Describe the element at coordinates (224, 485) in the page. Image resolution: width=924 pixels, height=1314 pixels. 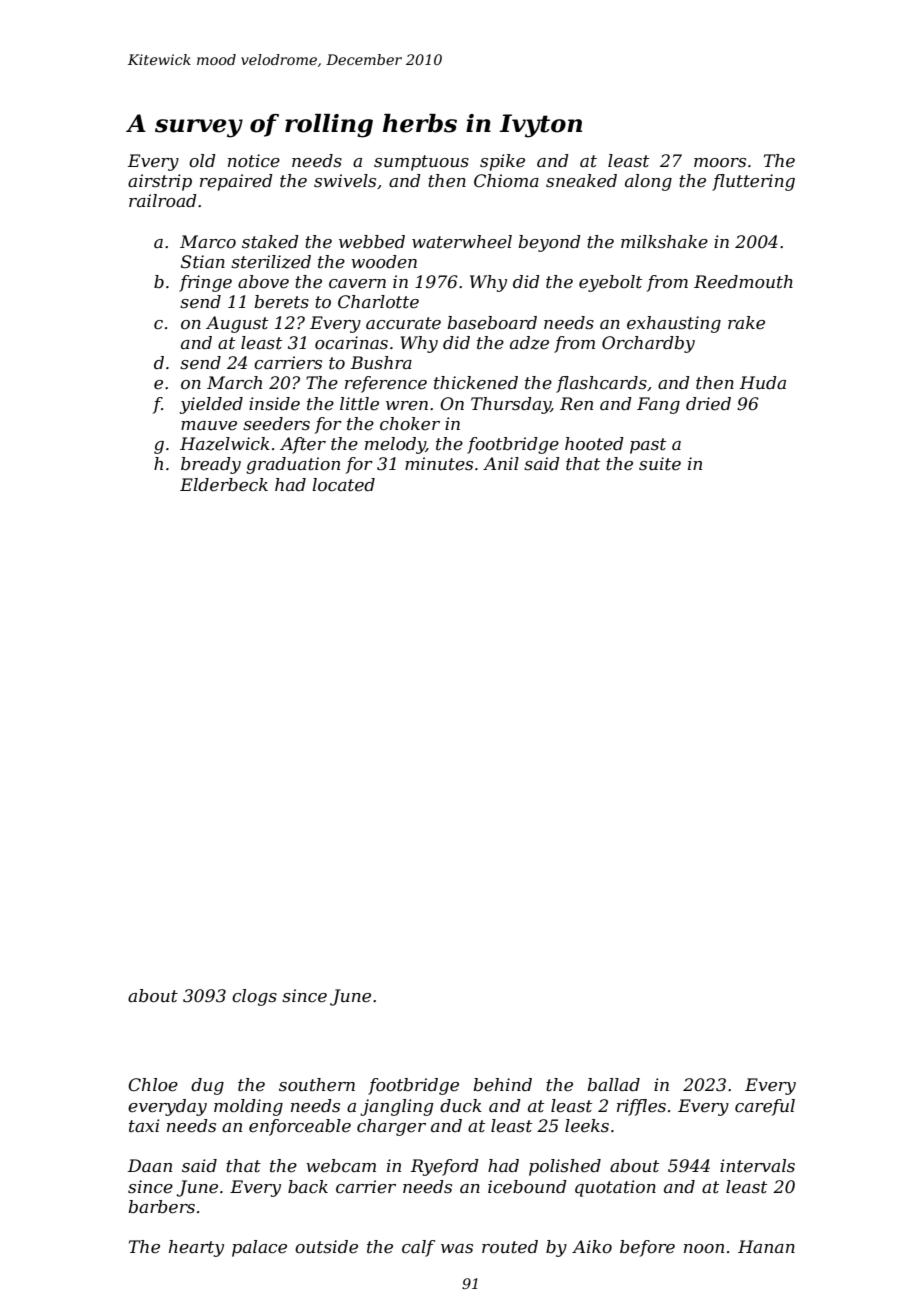
I see `Elderbeck` at that location.
